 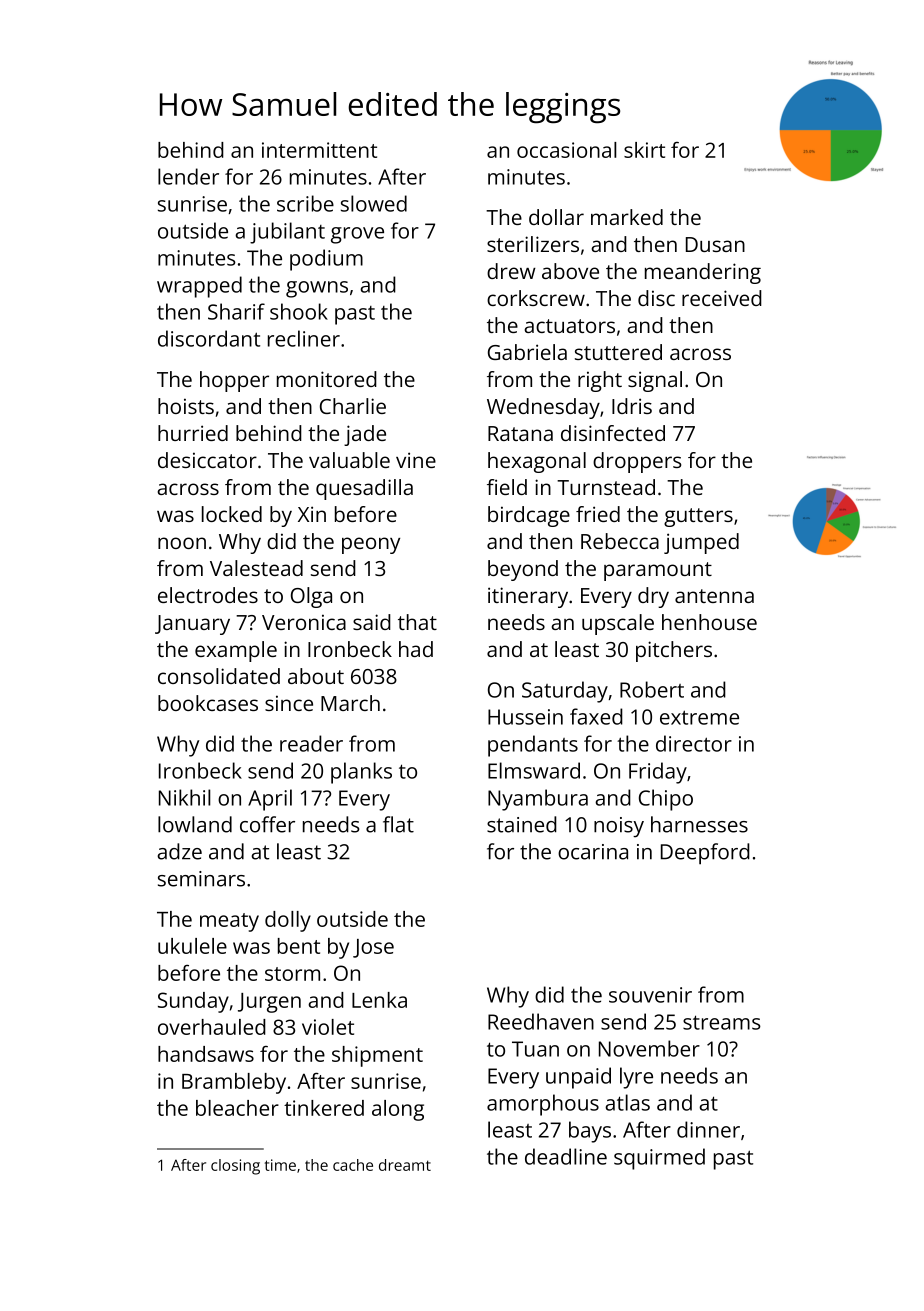 I want to click on Veronica, so click(x=304, y=622).
